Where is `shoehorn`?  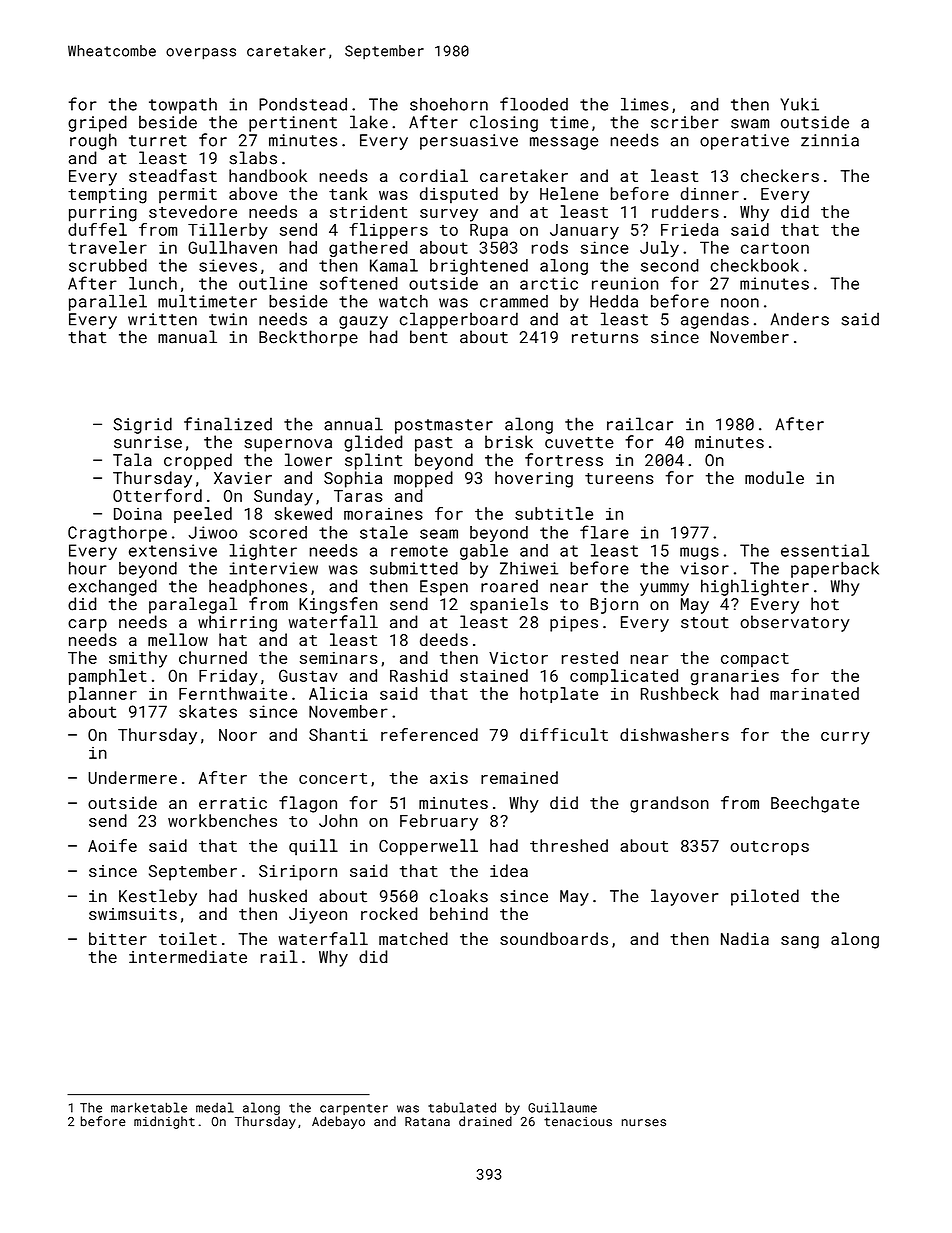 shoehorn is located at coordinates (449, 104).
